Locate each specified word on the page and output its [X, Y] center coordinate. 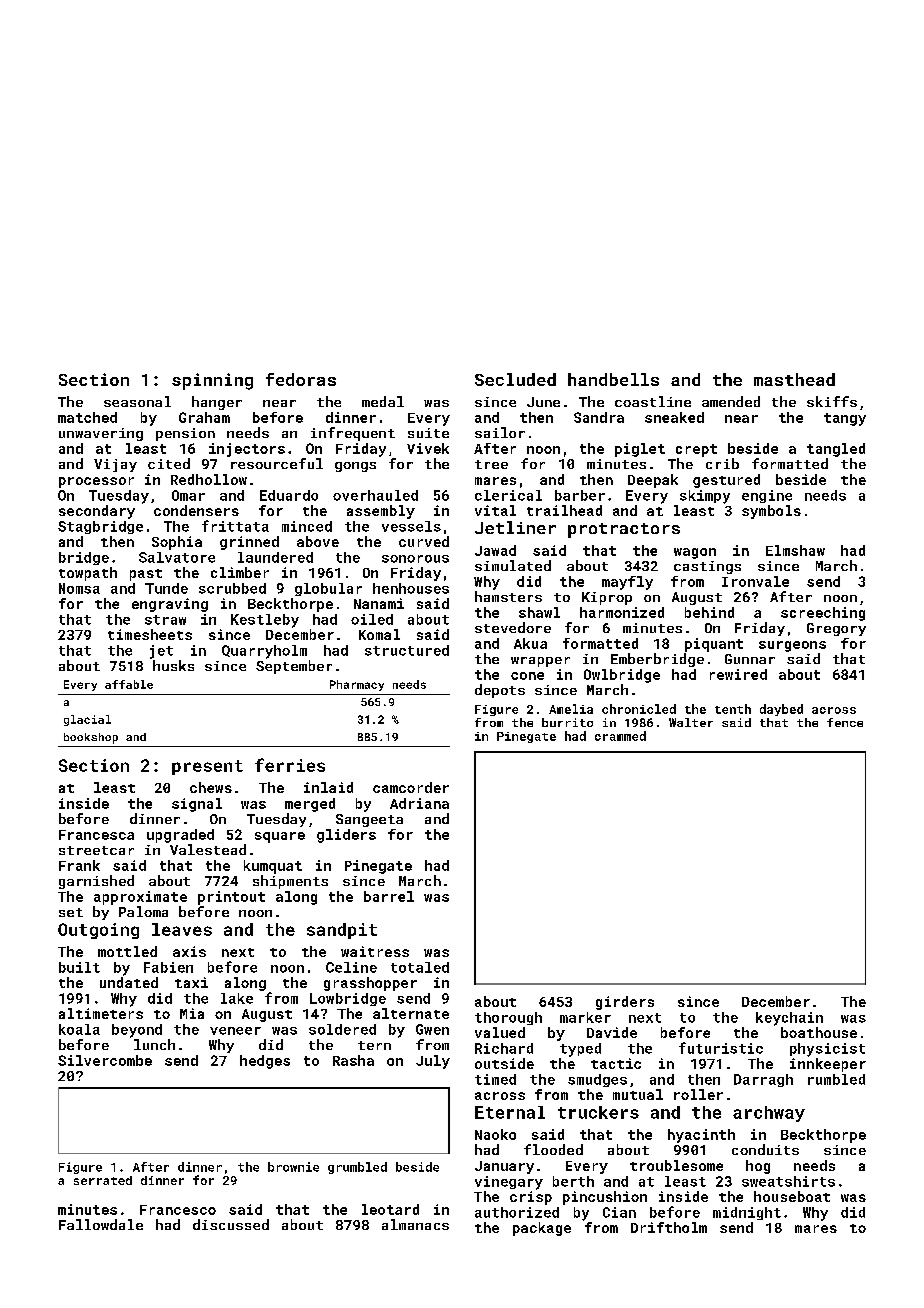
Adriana [419, 803]
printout [231, 898]
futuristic [721, 1048]
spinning [212, 381]
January [504, 1167]
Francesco [178, 1210]
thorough [508, 1018]
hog [758, 1167]
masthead [794, 379]
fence [845, 722]
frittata [235, 526]
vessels [411, 526]
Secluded [515, 379]
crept [696, 450]
